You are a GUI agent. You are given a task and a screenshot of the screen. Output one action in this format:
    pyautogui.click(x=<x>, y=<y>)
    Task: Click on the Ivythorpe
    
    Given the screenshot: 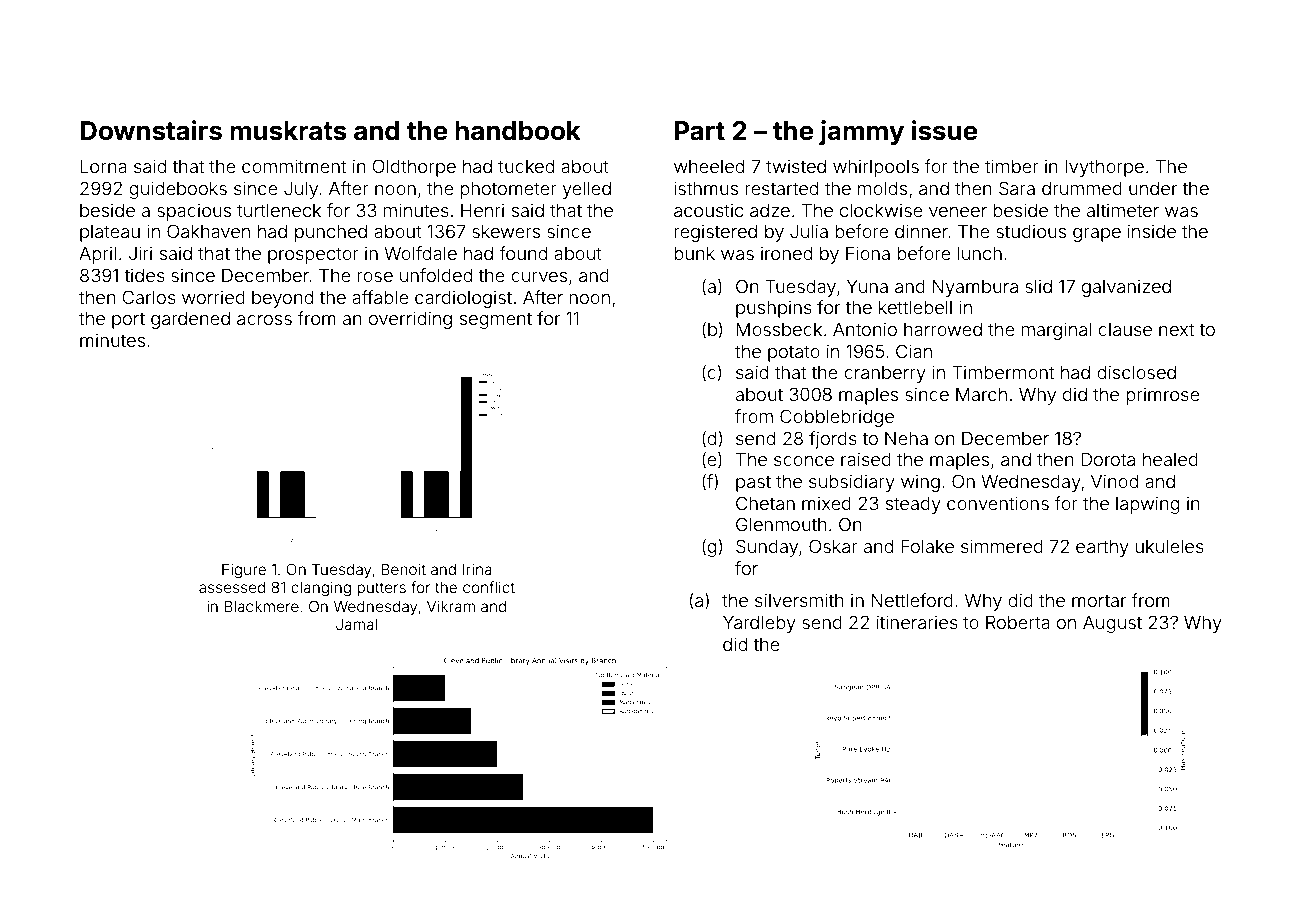 What is the action you would take?
    pyautogui.click(x=1104, y=168)
